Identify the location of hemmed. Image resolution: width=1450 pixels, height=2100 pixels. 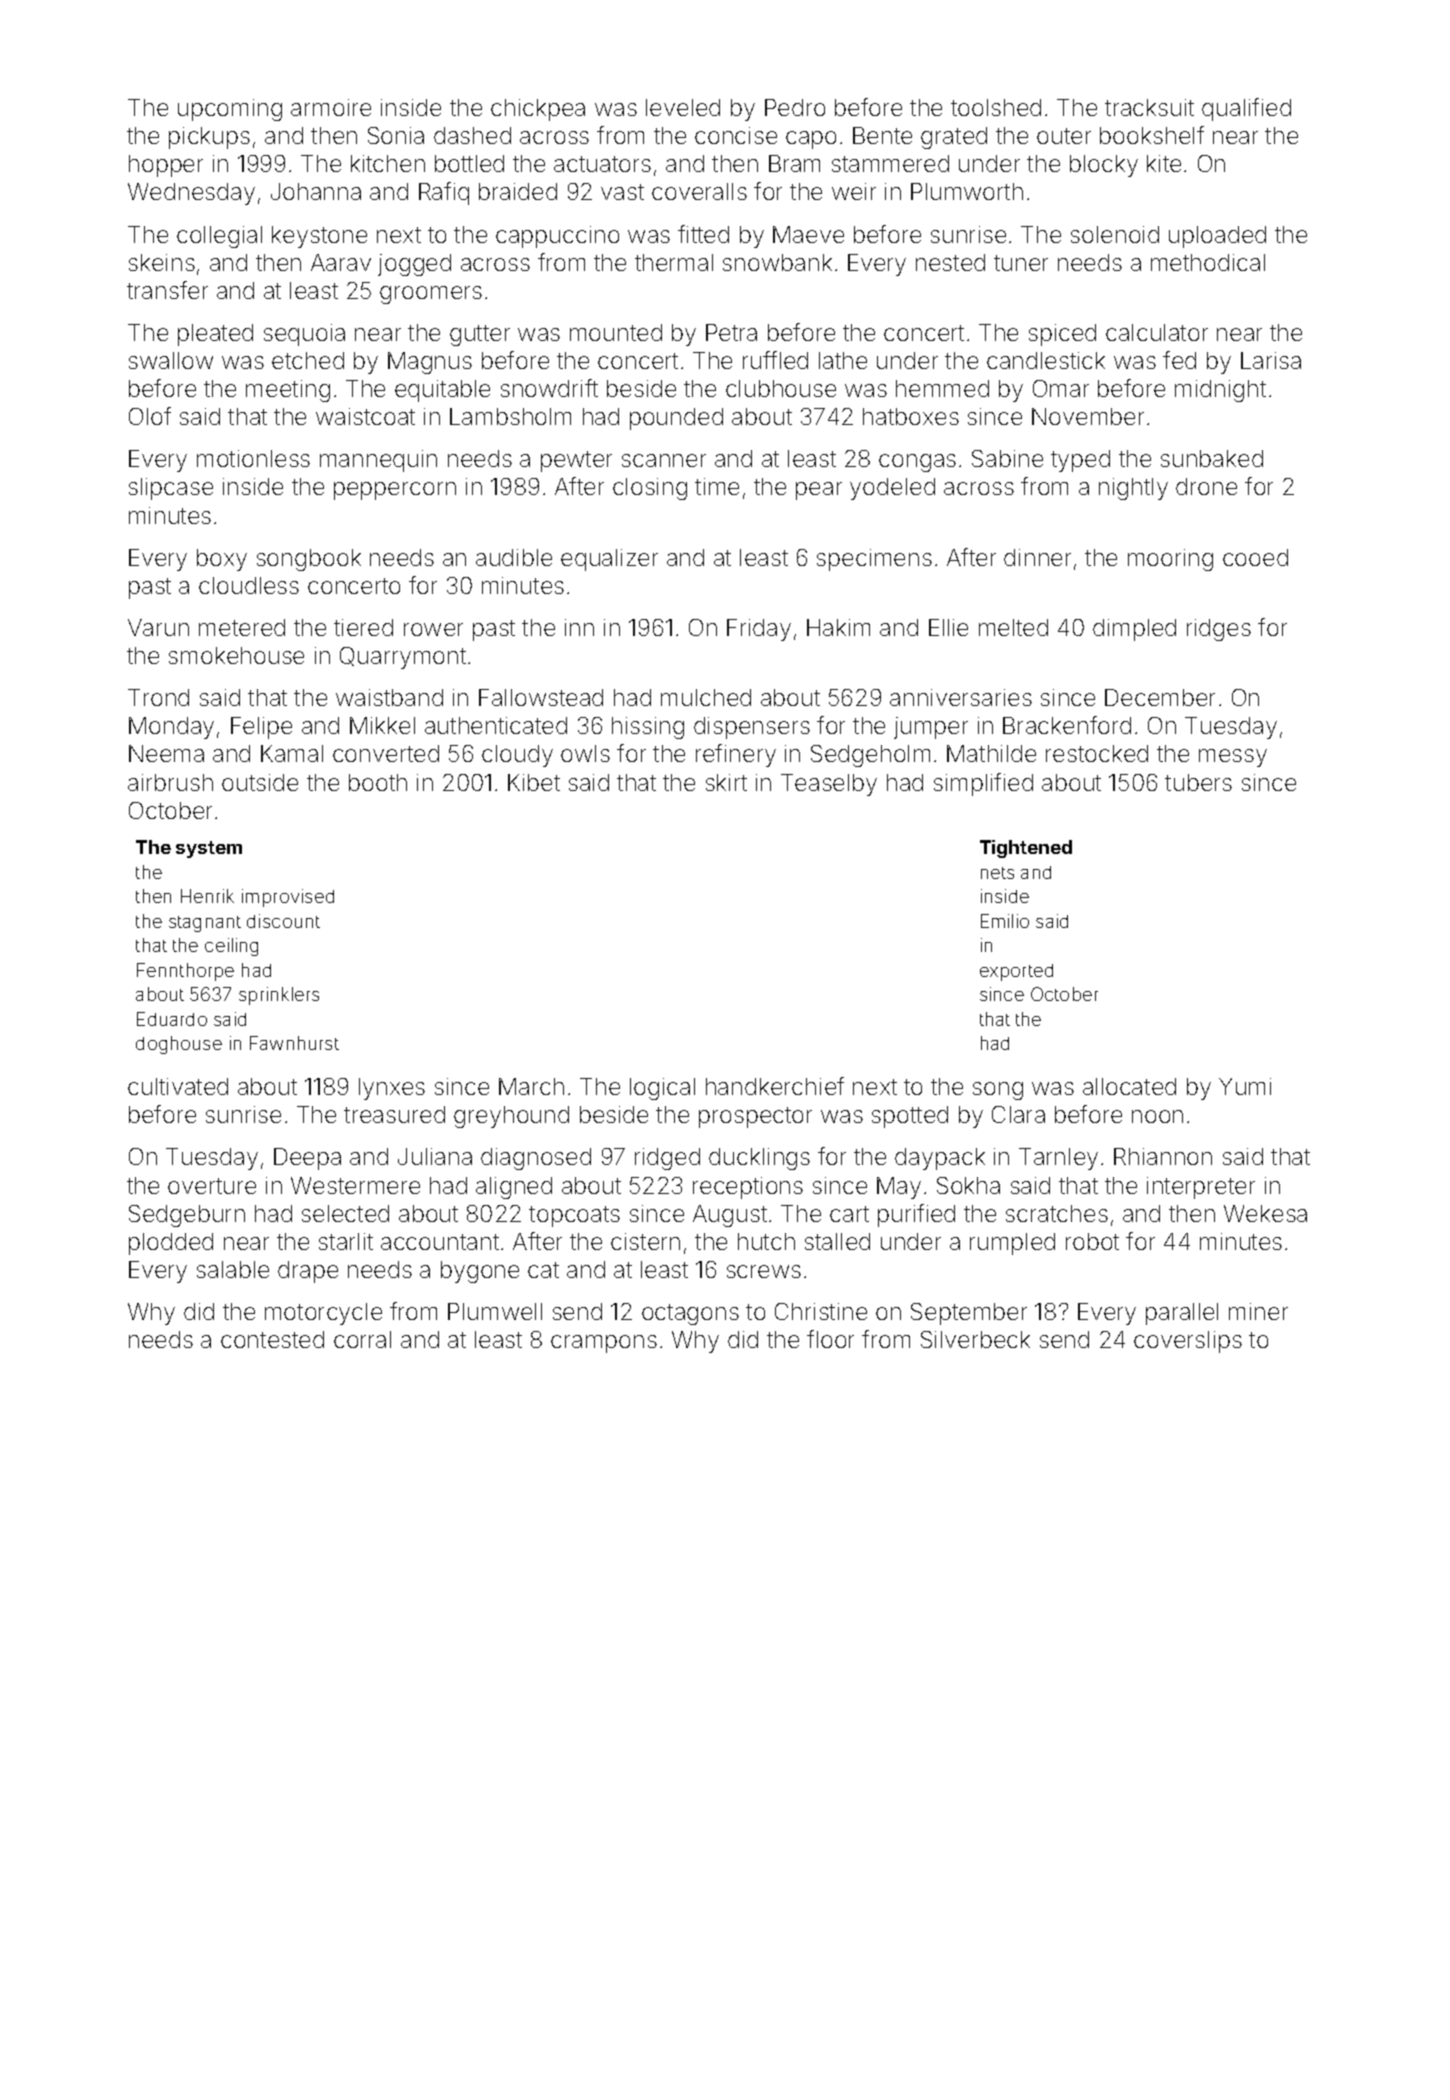
(942, 388).
